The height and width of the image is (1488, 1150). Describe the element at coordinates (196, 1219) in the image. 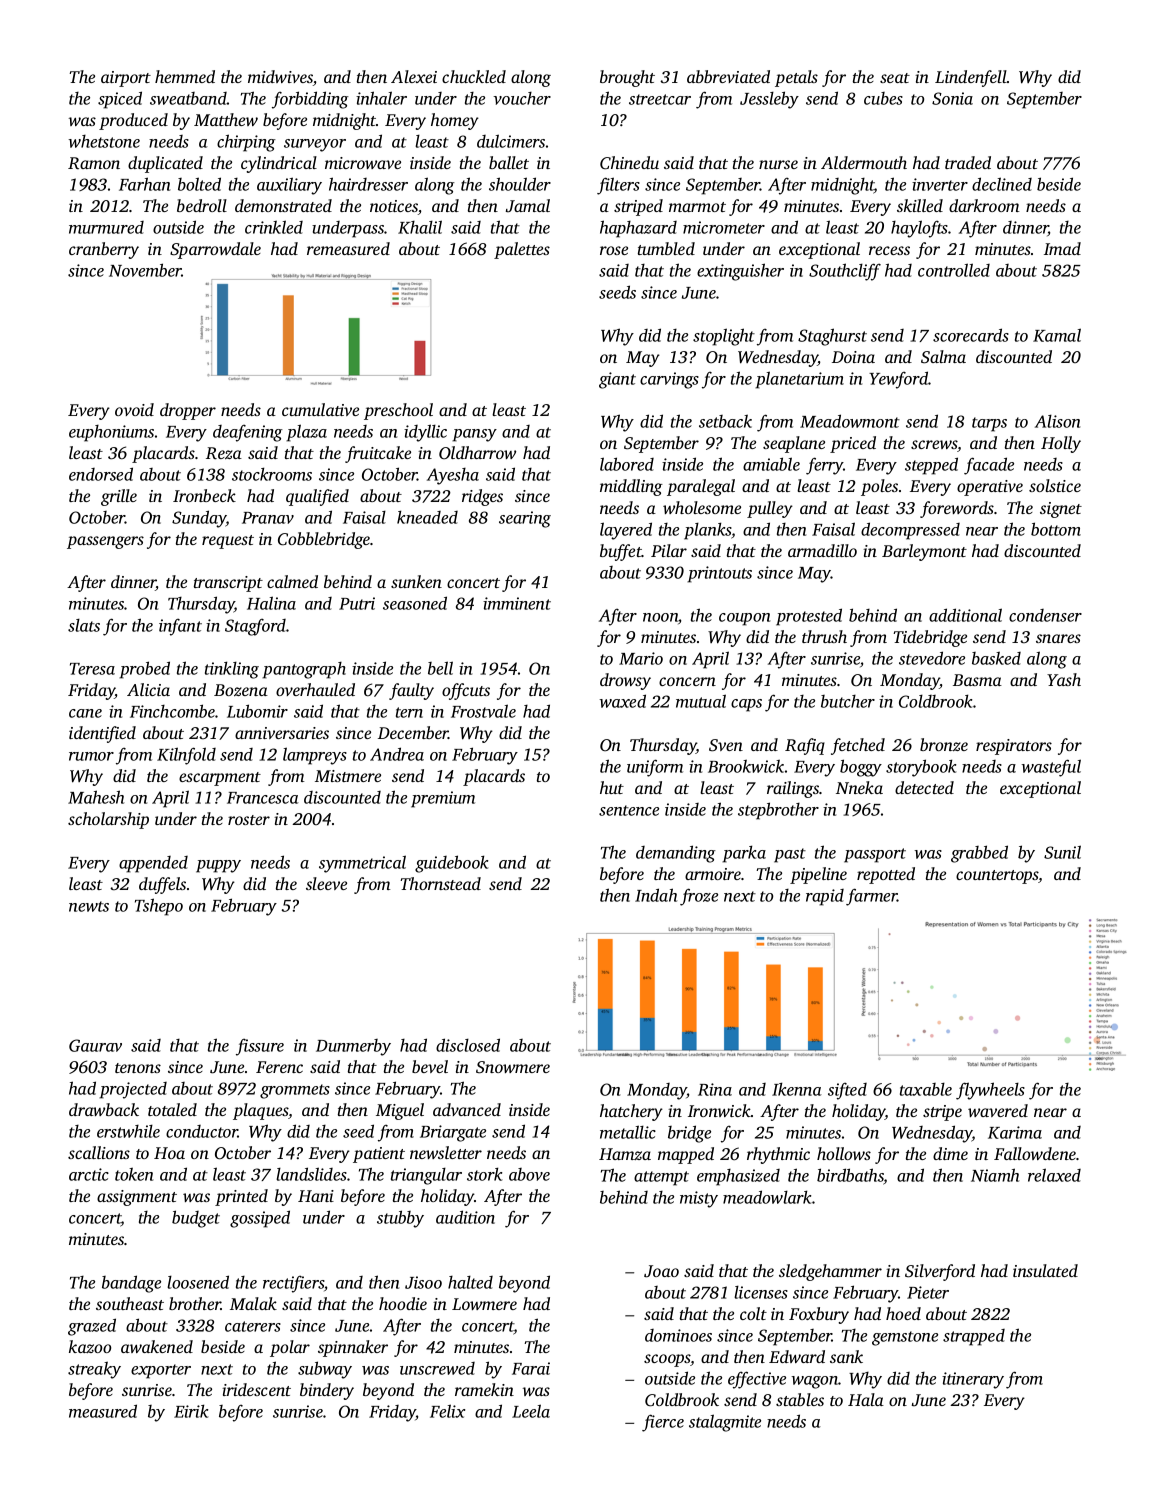

I see `budget` at that location.
